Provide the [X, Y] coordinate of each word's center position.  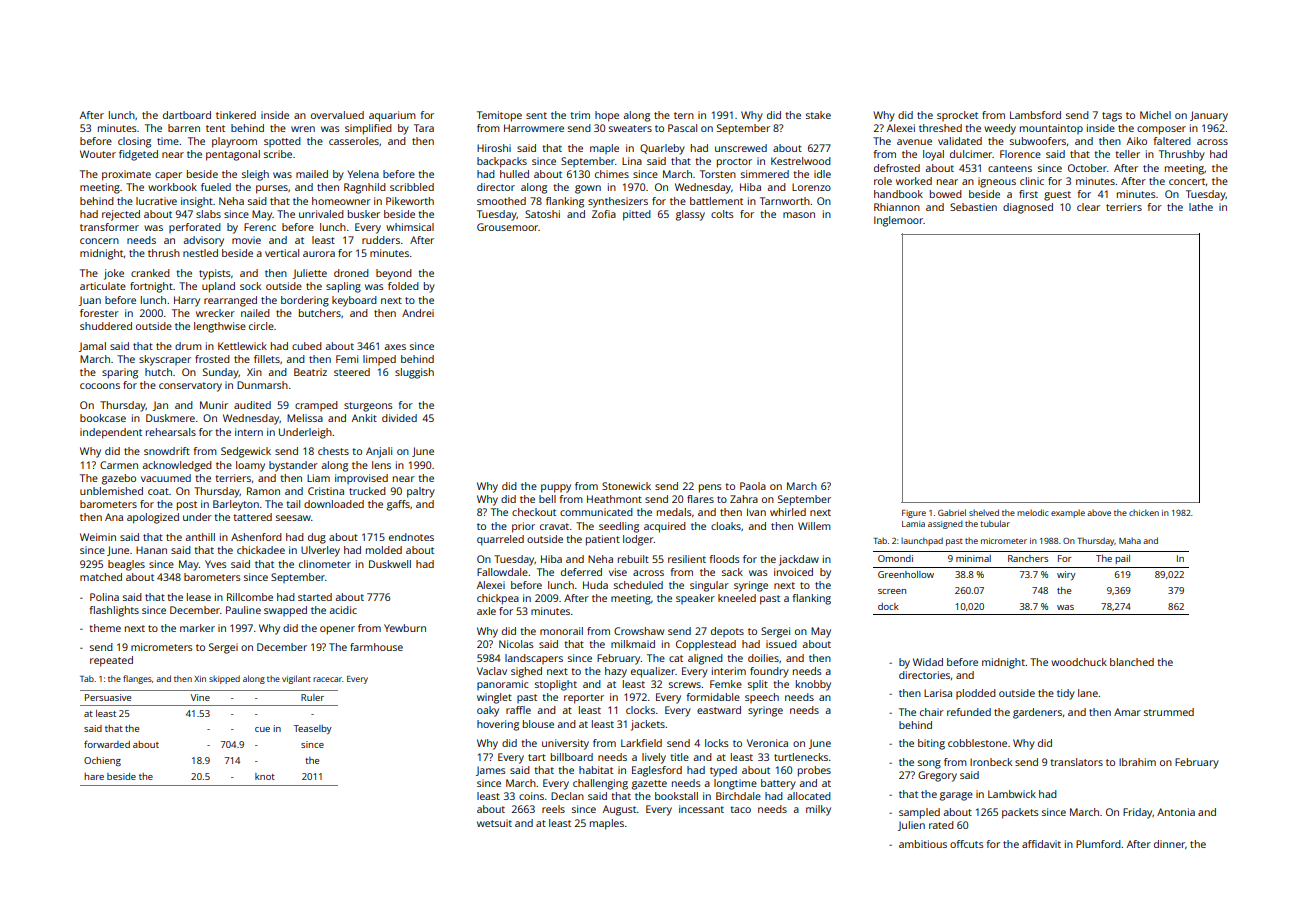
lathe [1201, 207]
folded [403, 286]
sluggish [414, 373]
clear [1088, 207]
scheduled [638, 585]
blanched [1132, 662]
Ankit [364, 418]
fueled [216, 187]
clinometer [325, 564]
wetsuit [494, 823]
